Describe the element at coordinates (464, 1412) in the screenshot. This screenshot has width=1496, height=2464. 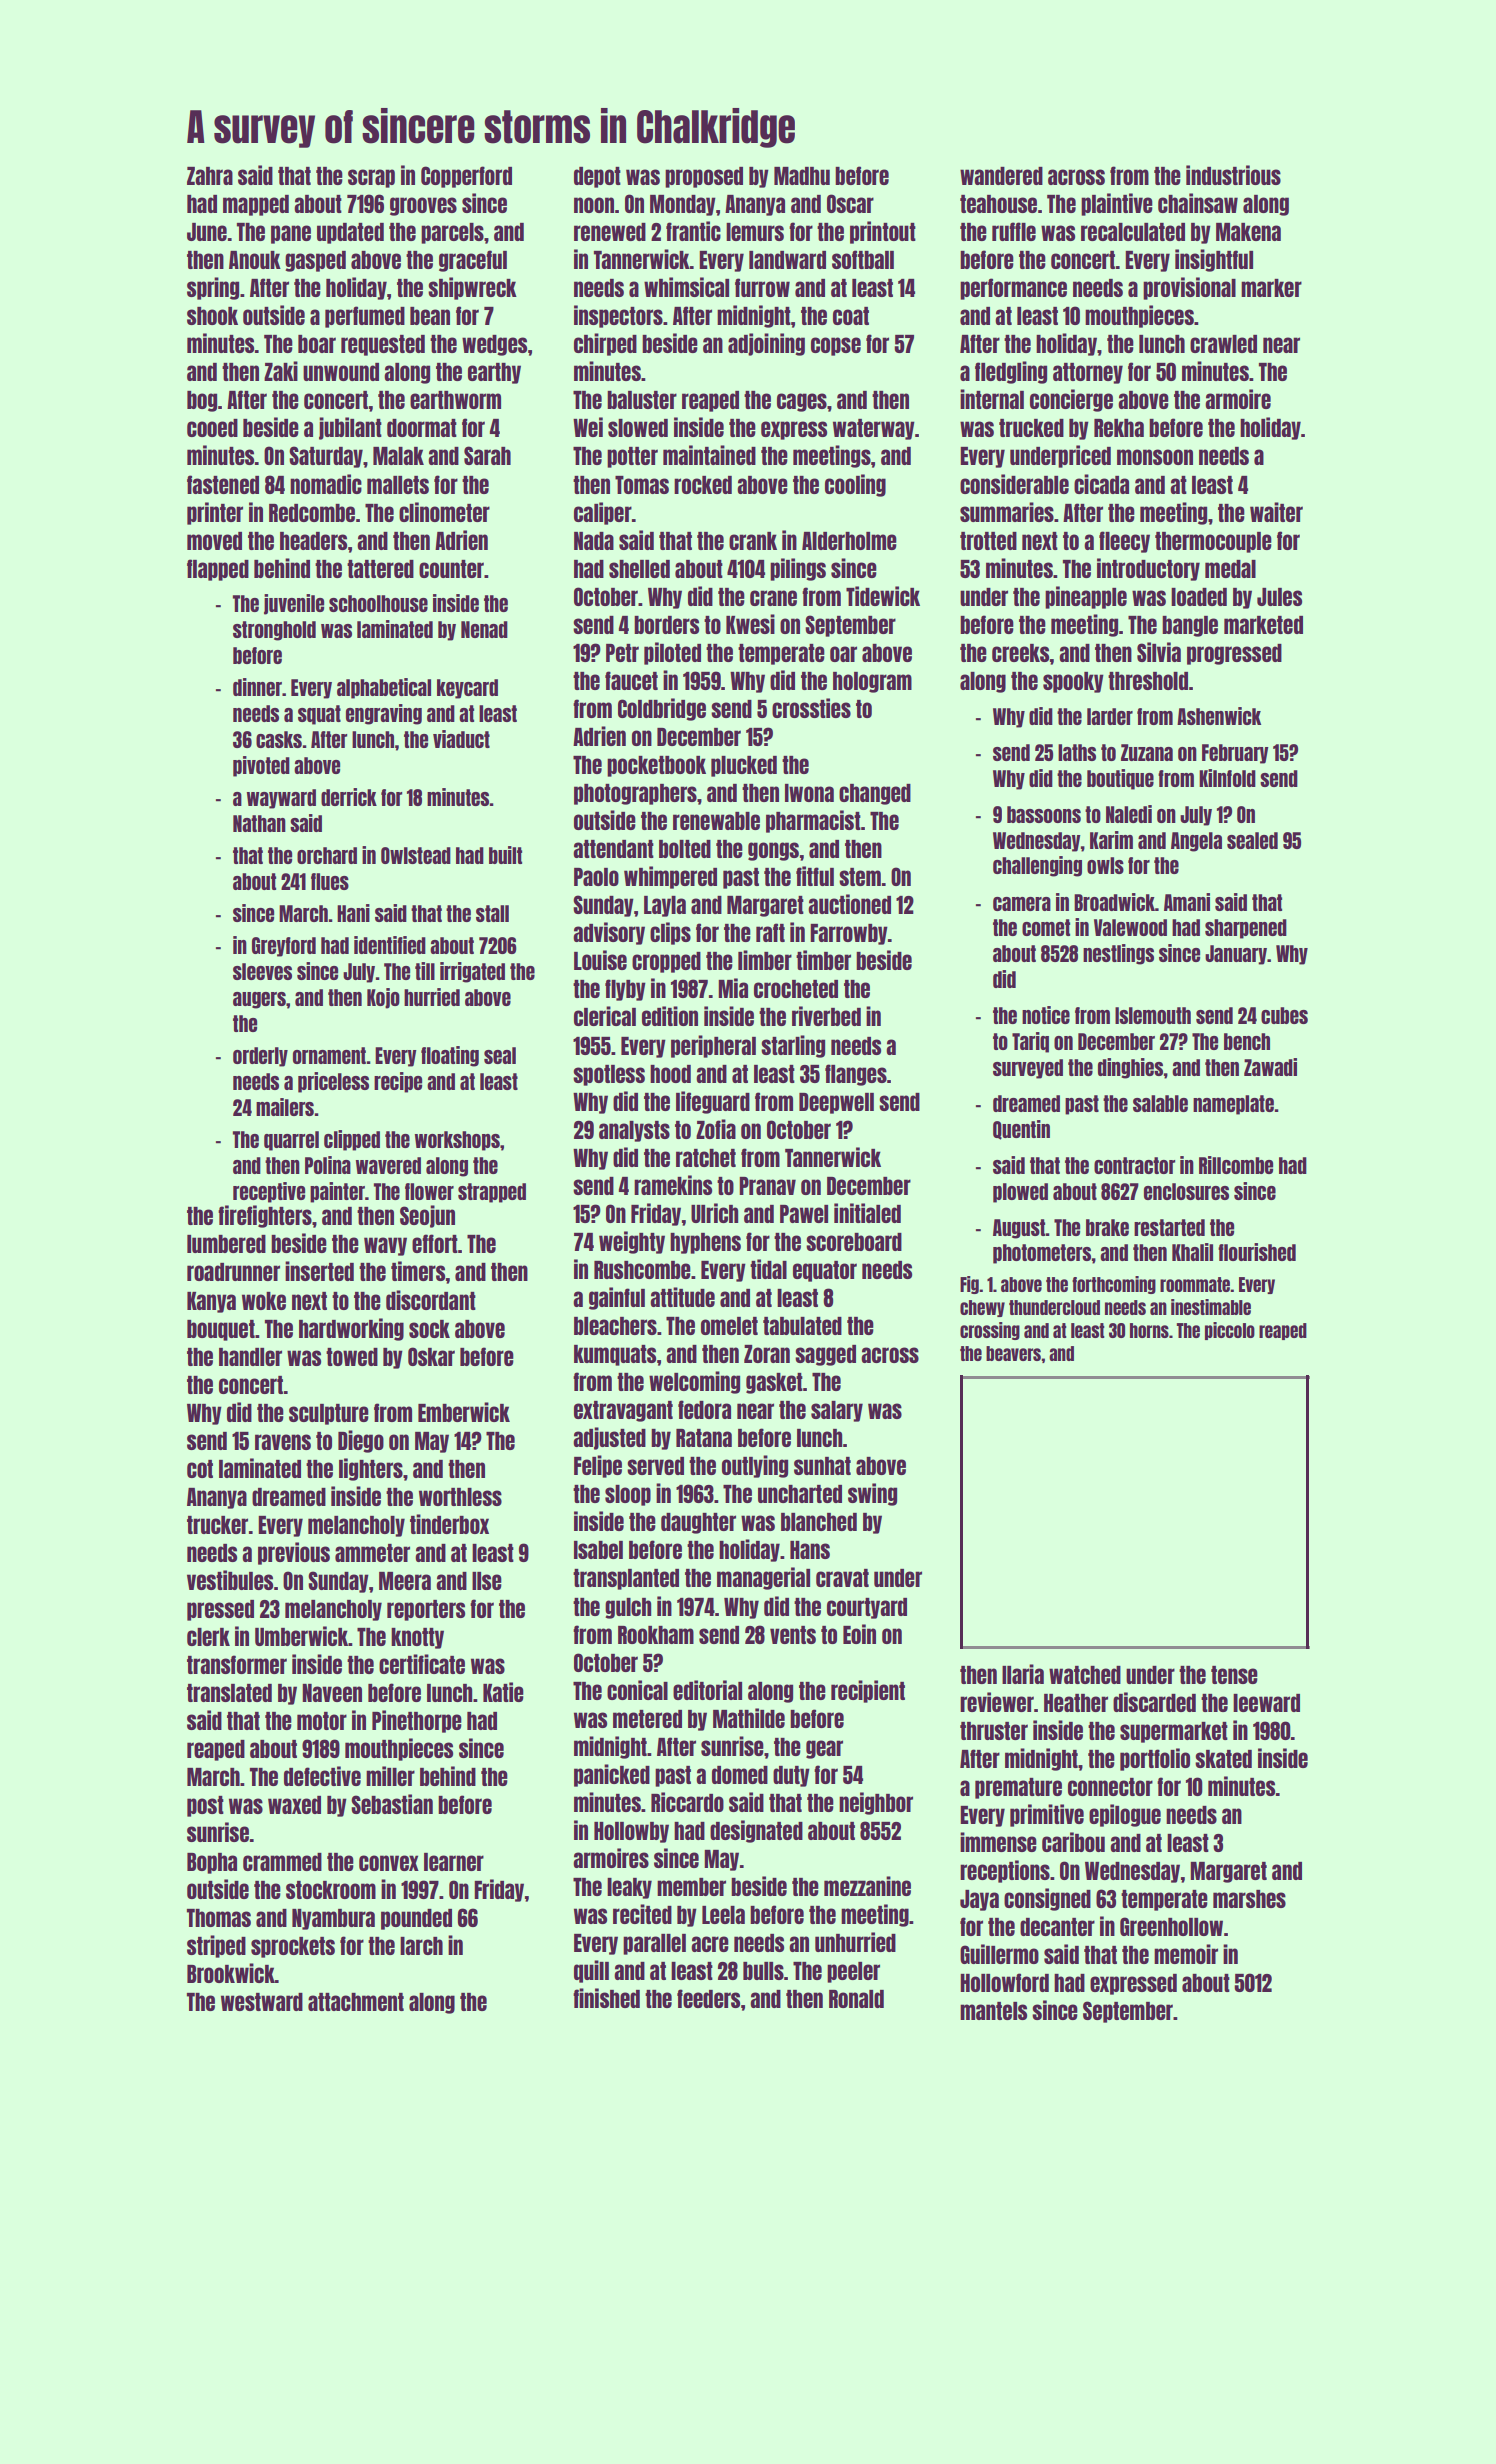
I see `Emberwick` at that location.
